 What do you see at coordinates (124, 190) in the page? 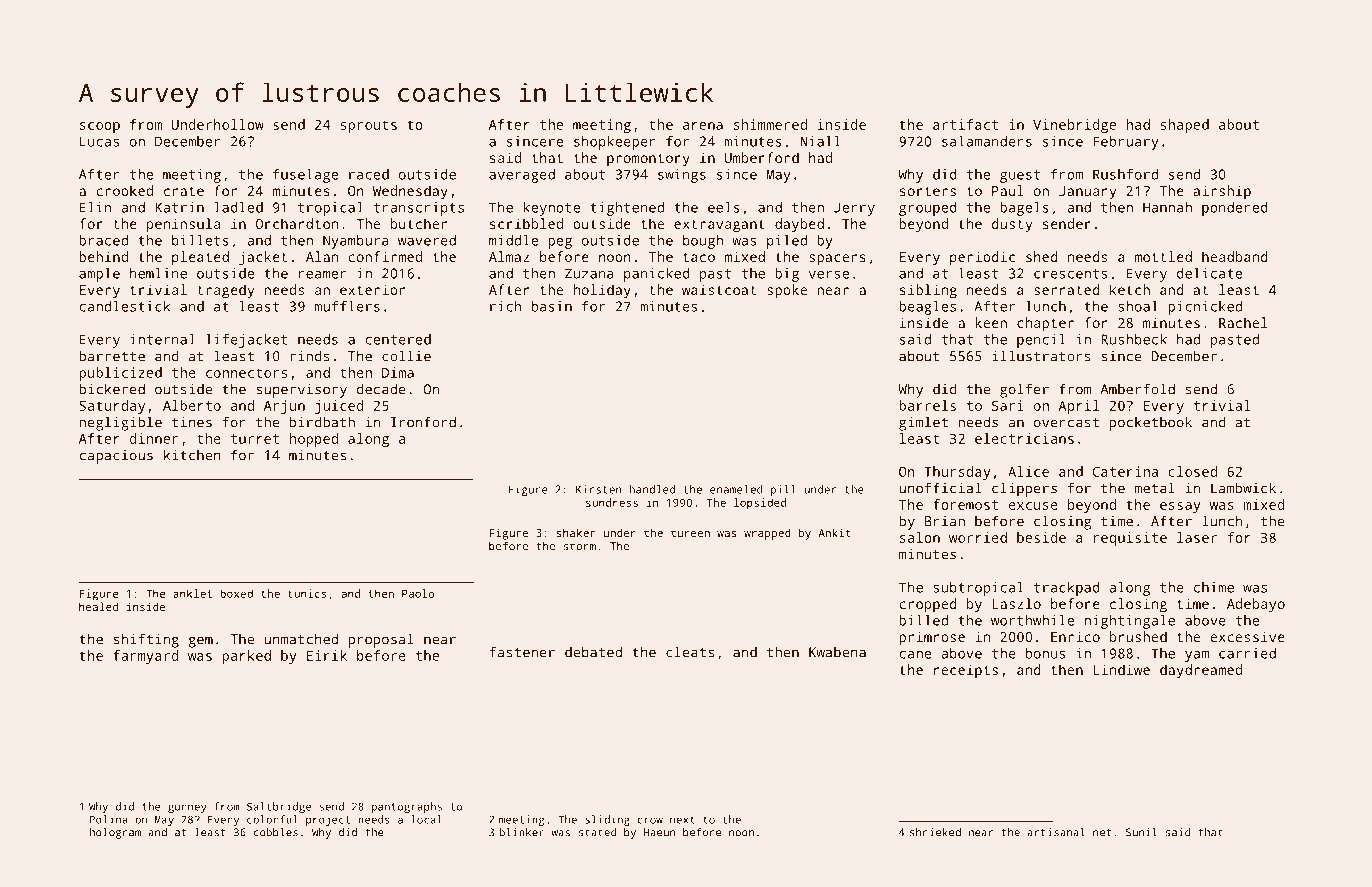
I see `crooked` at bounding box center [124, 190].
